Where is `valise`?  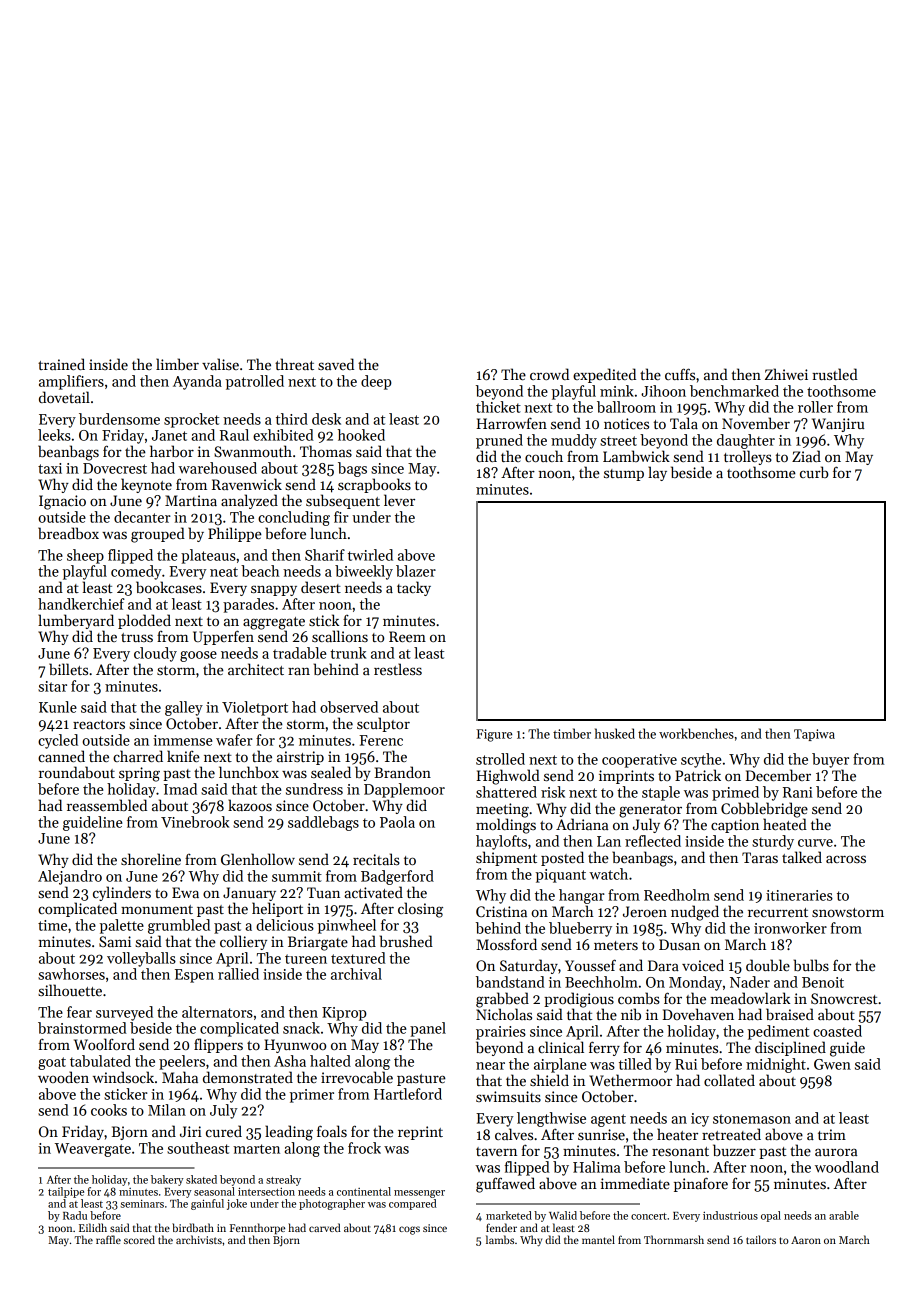
valise is located at coordinates (220, 364).
